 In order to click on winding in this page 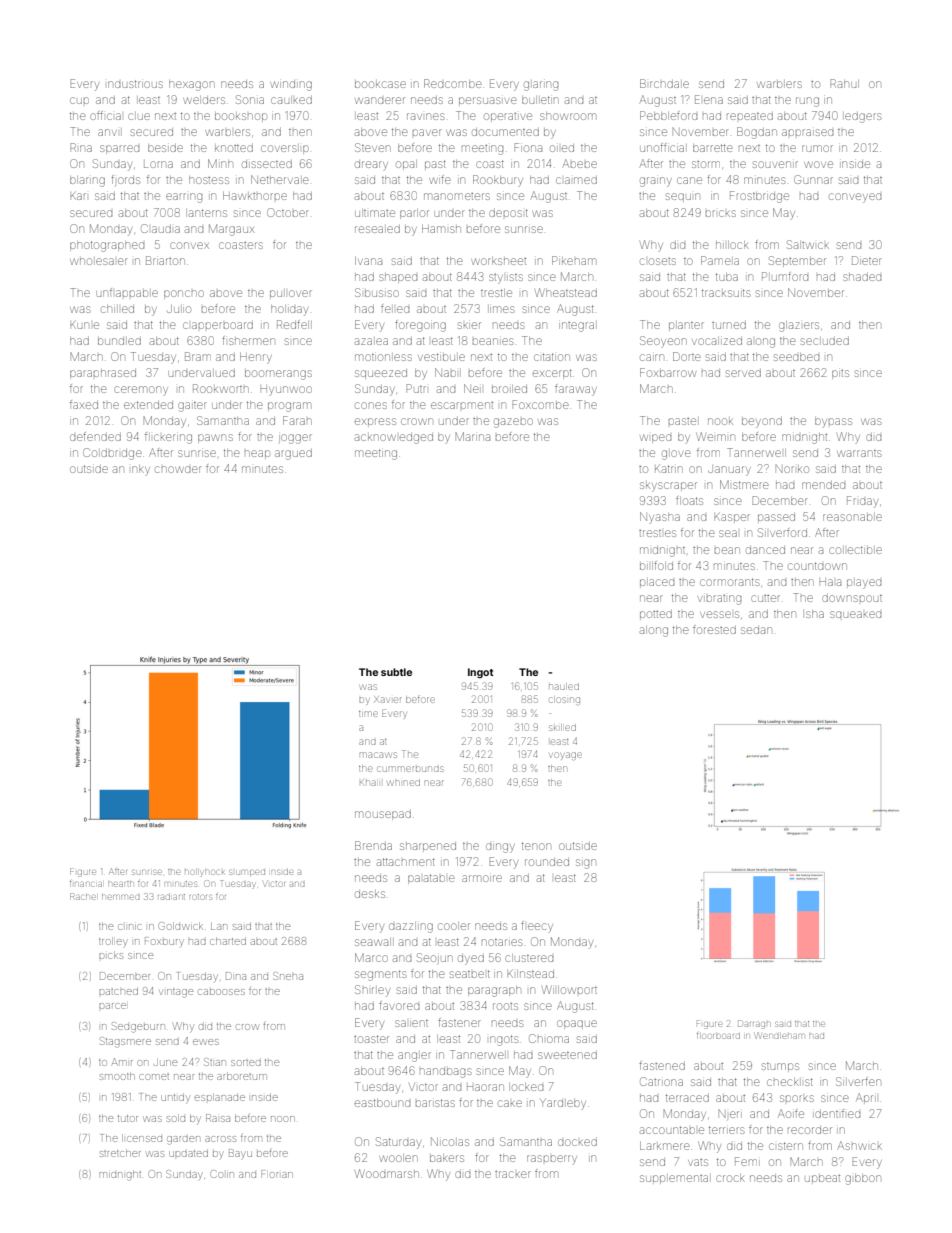, I will do `click(291, 86)`.
